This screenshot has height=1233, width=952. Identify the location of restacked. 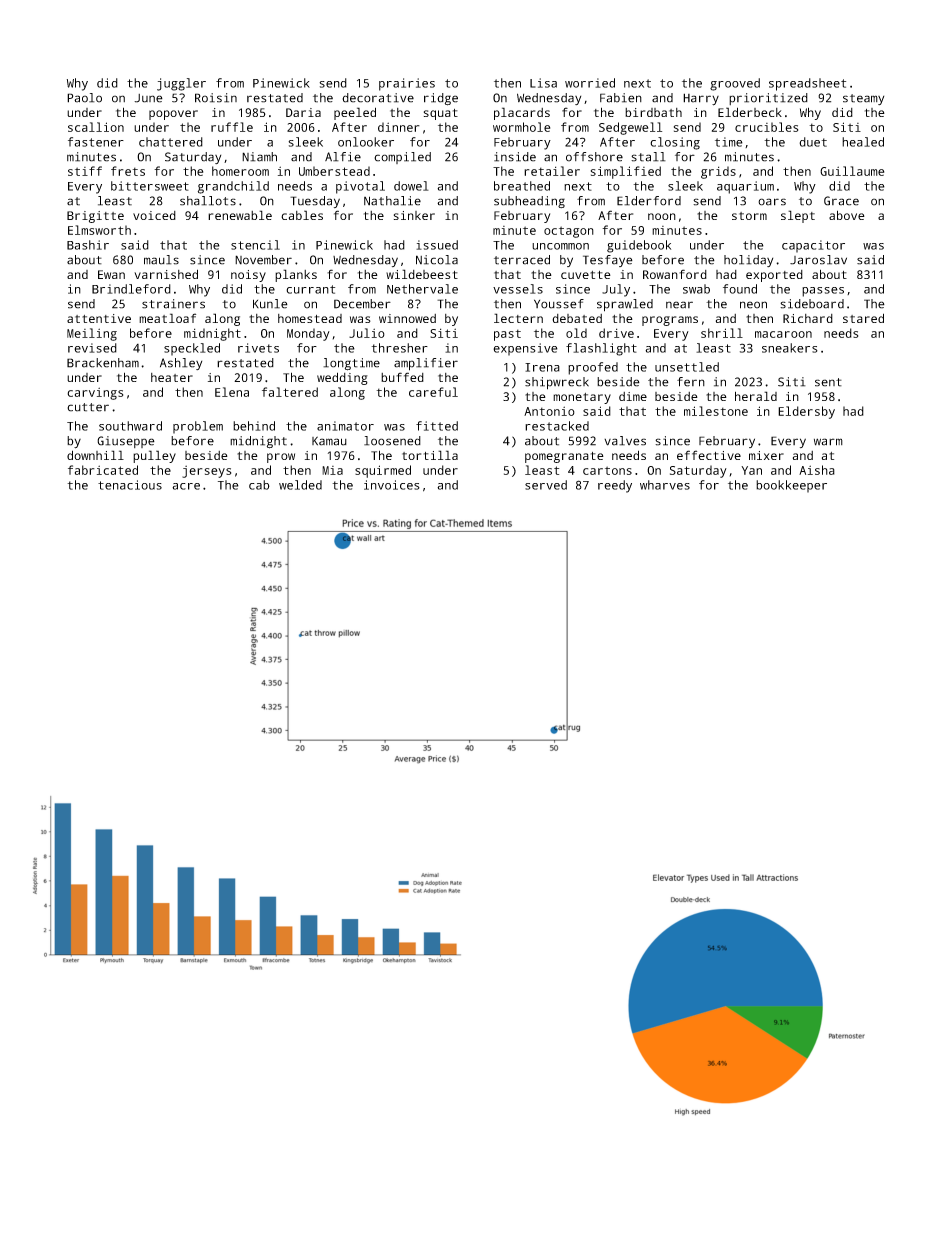
(557, 426).
